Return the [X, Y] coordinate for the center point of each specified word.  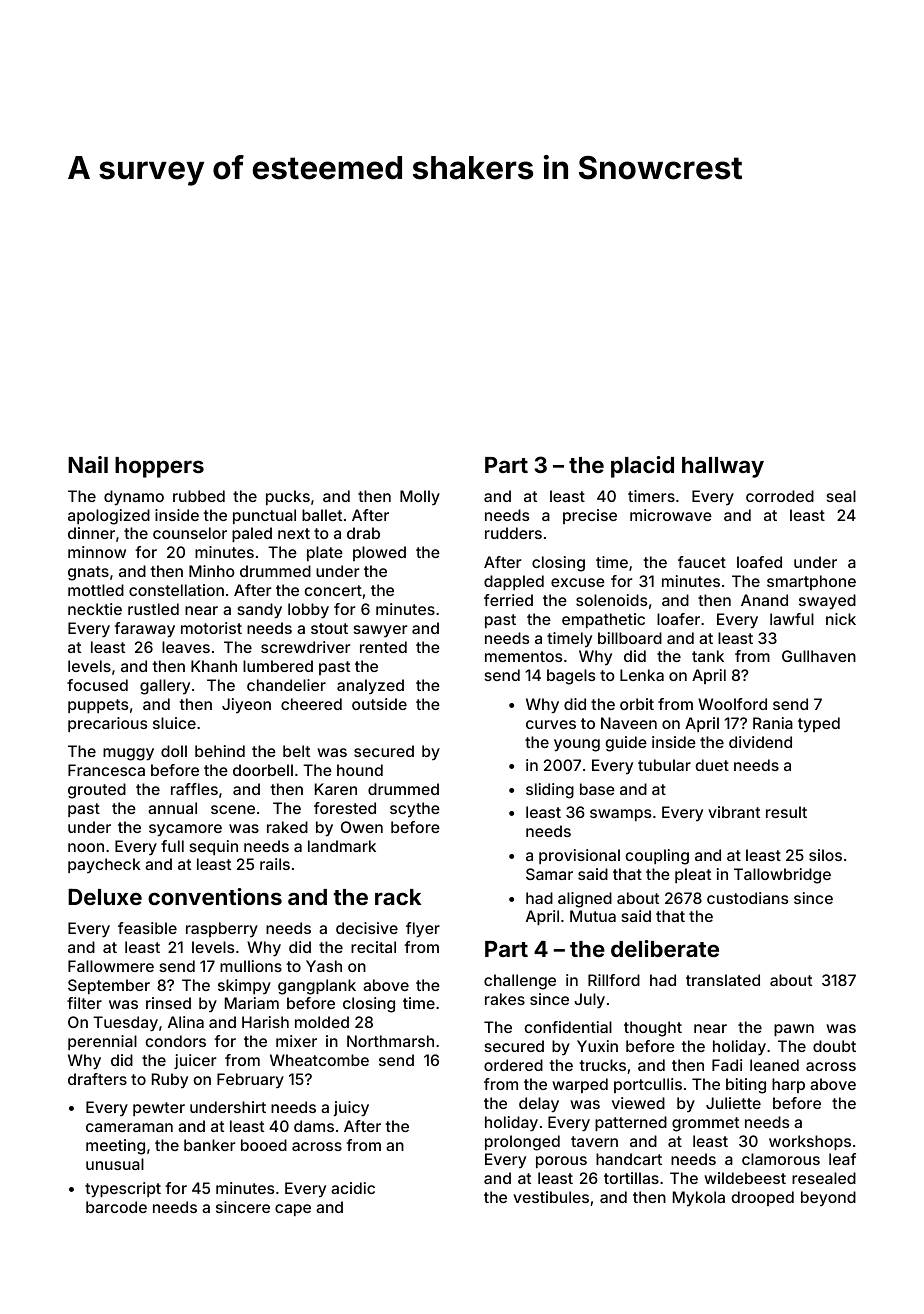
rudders [513, 533]
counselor [190, 533]
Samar [549, 874]
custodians [747, 898]
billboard [630, 638]
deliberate [665, 948]
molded [322, 1022]
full [172, 846]
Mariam [252, 1003]
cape [293, 1210]
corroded [780, 496]
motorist [211, 628]
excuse [578, 582]
